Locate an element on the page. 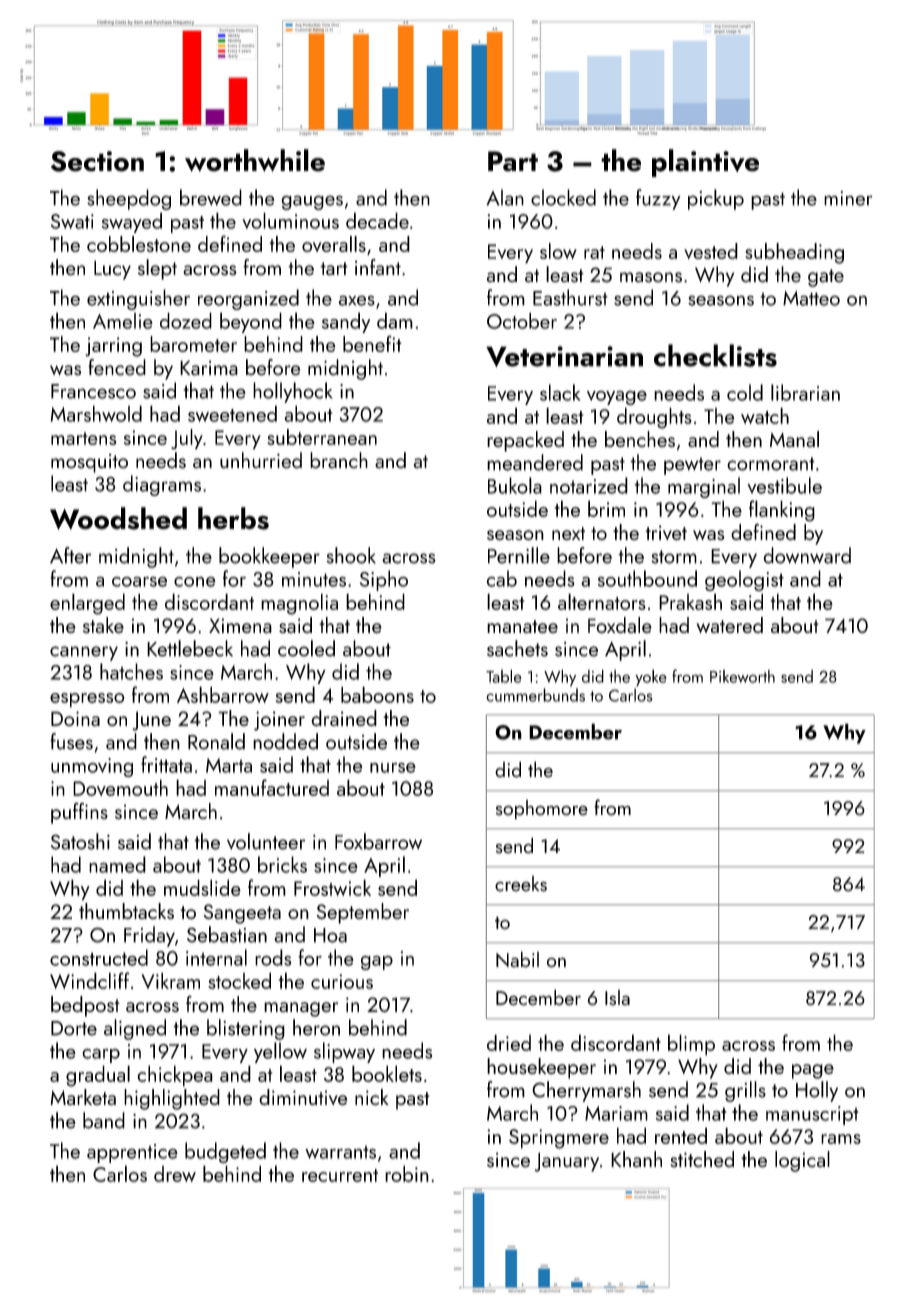 The height and width of the image is (1314, 924). Marta is located at coordinates (229, 765).
